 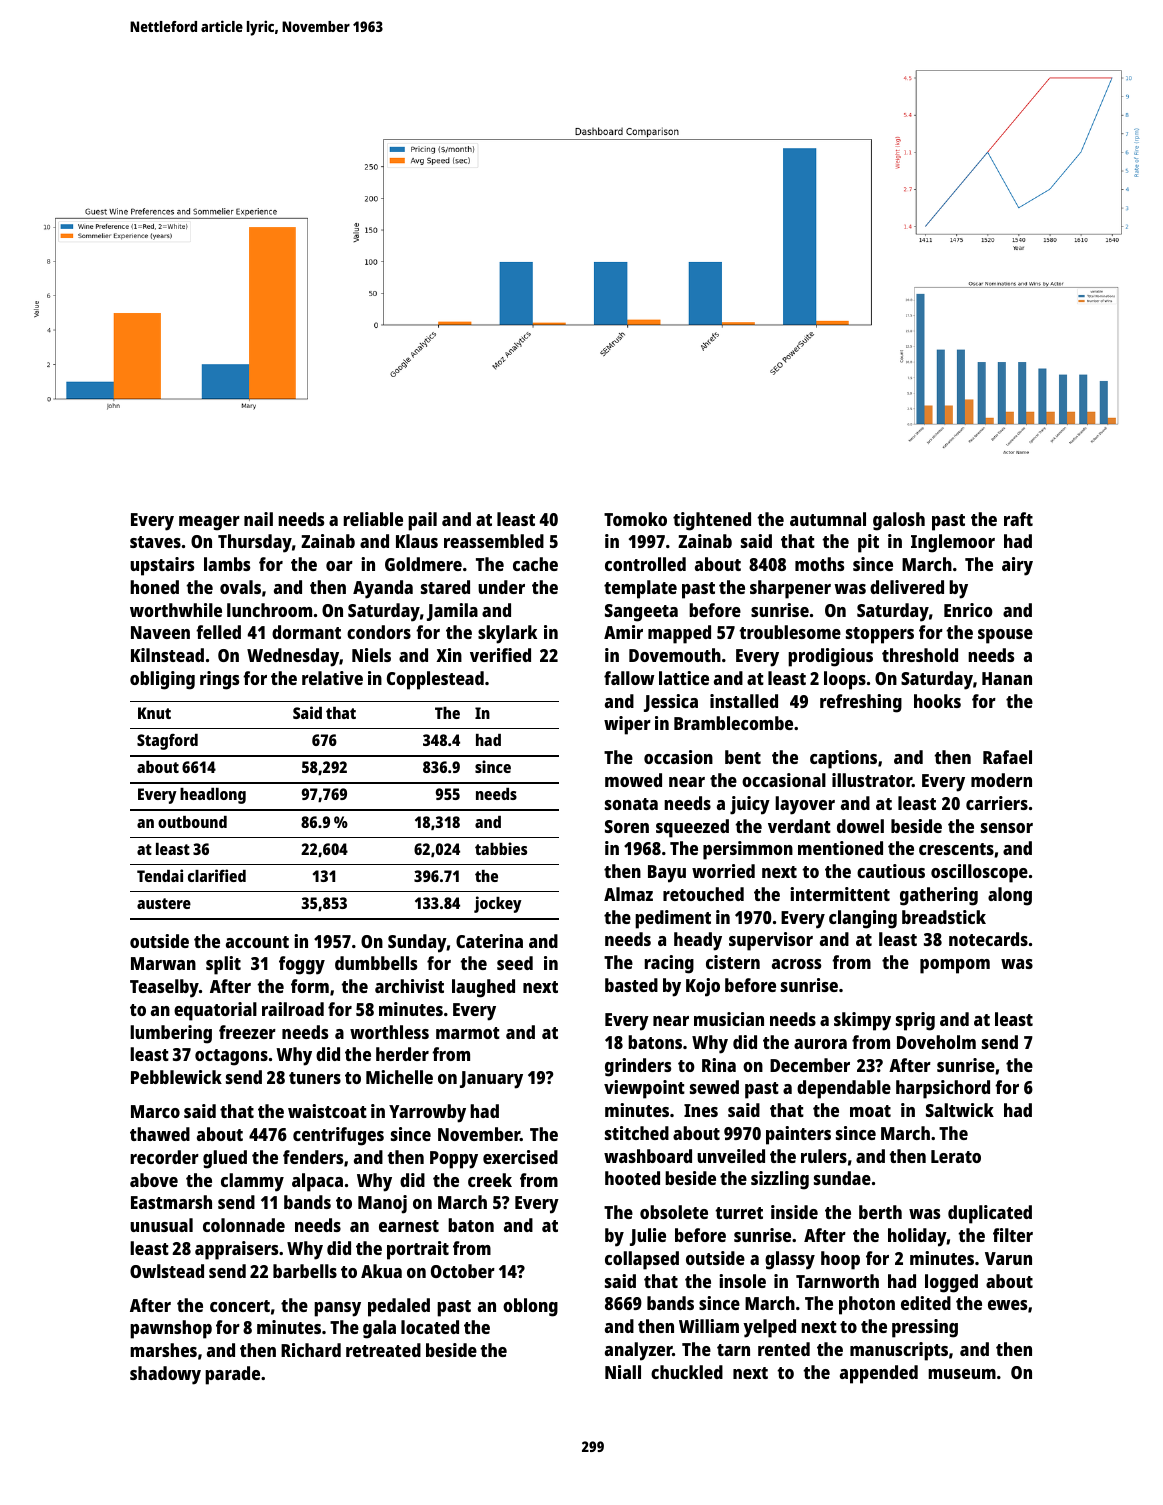 I want to click on outbound, so click(x=192, y=822).
